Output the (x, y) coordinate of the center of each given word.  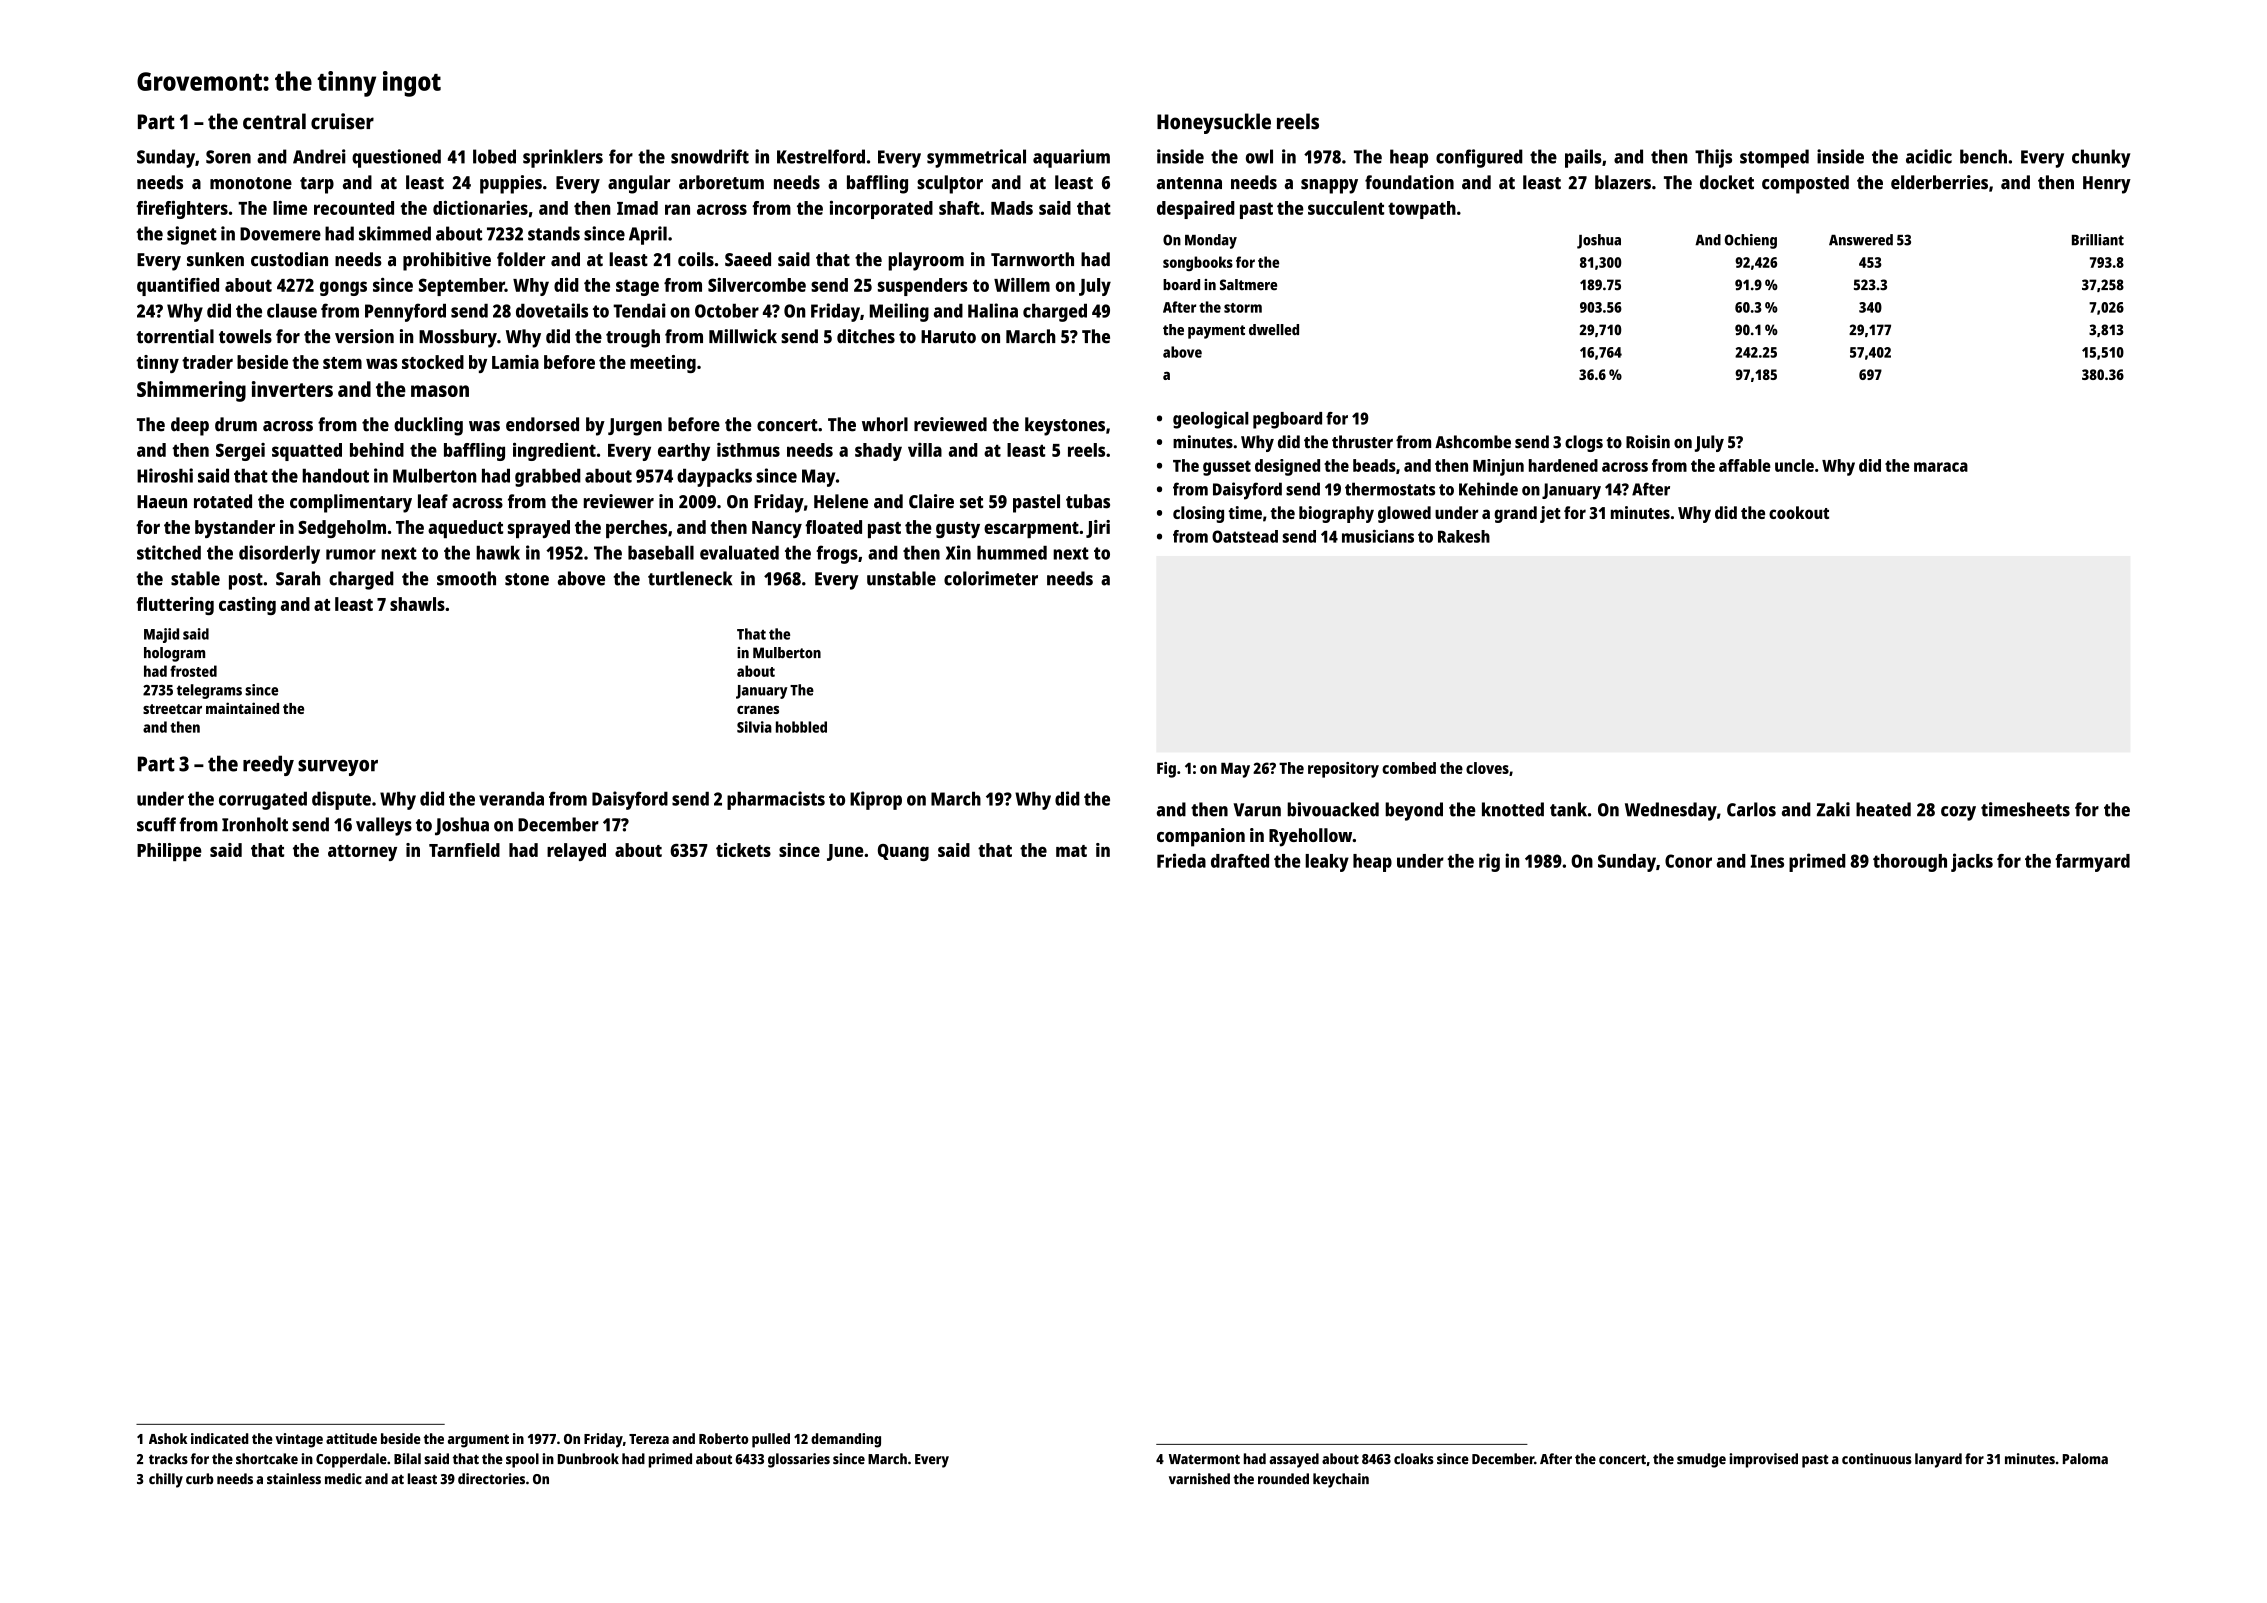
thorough (1910, 863)
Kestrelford (821, 156)
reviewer (619, 501)
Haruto (948, 337)
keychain (1341, 1480)
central (274, 121)
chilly (166, 1480)
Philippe (169, 852)
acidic (1929, 156)
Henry (2107, 185)
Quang (903, 852)
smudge (1701, 1460)
